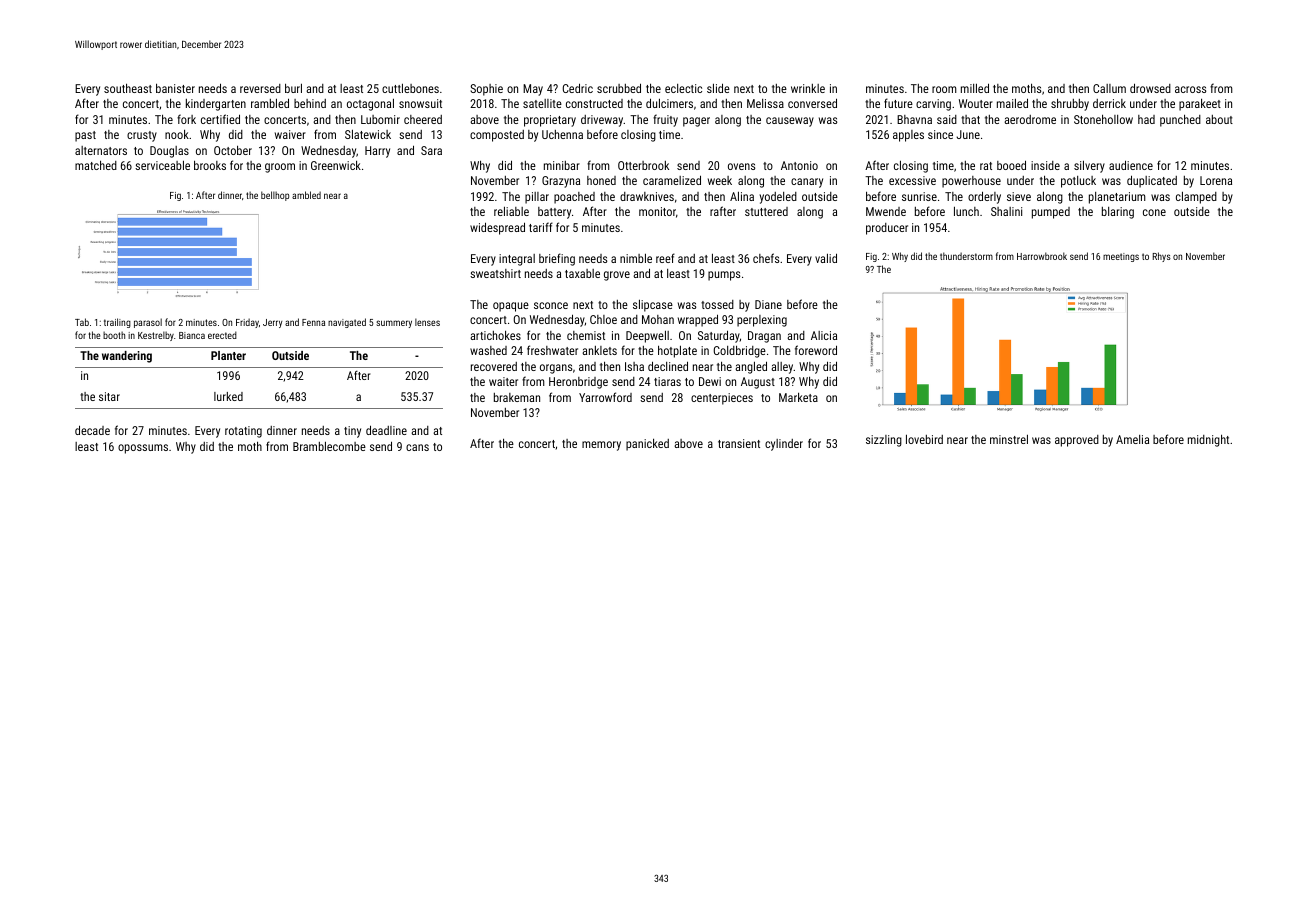  I want to click on widespread, so click(497, 228).
